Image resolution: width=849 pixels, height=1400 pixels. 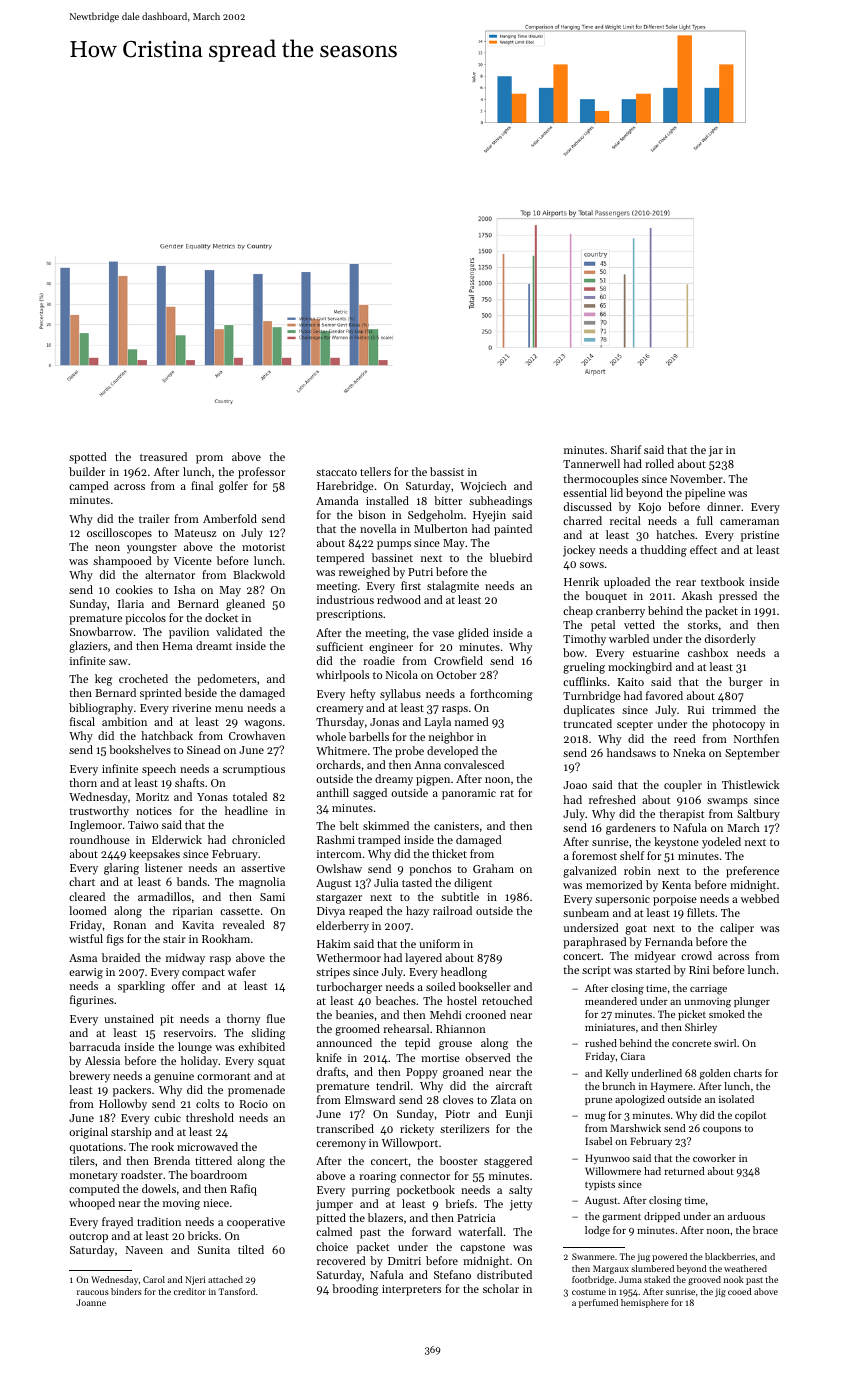 What do you see at coordinates (384, 722) in the page?
I see `Jonas` at bounding box center [384, 722].
